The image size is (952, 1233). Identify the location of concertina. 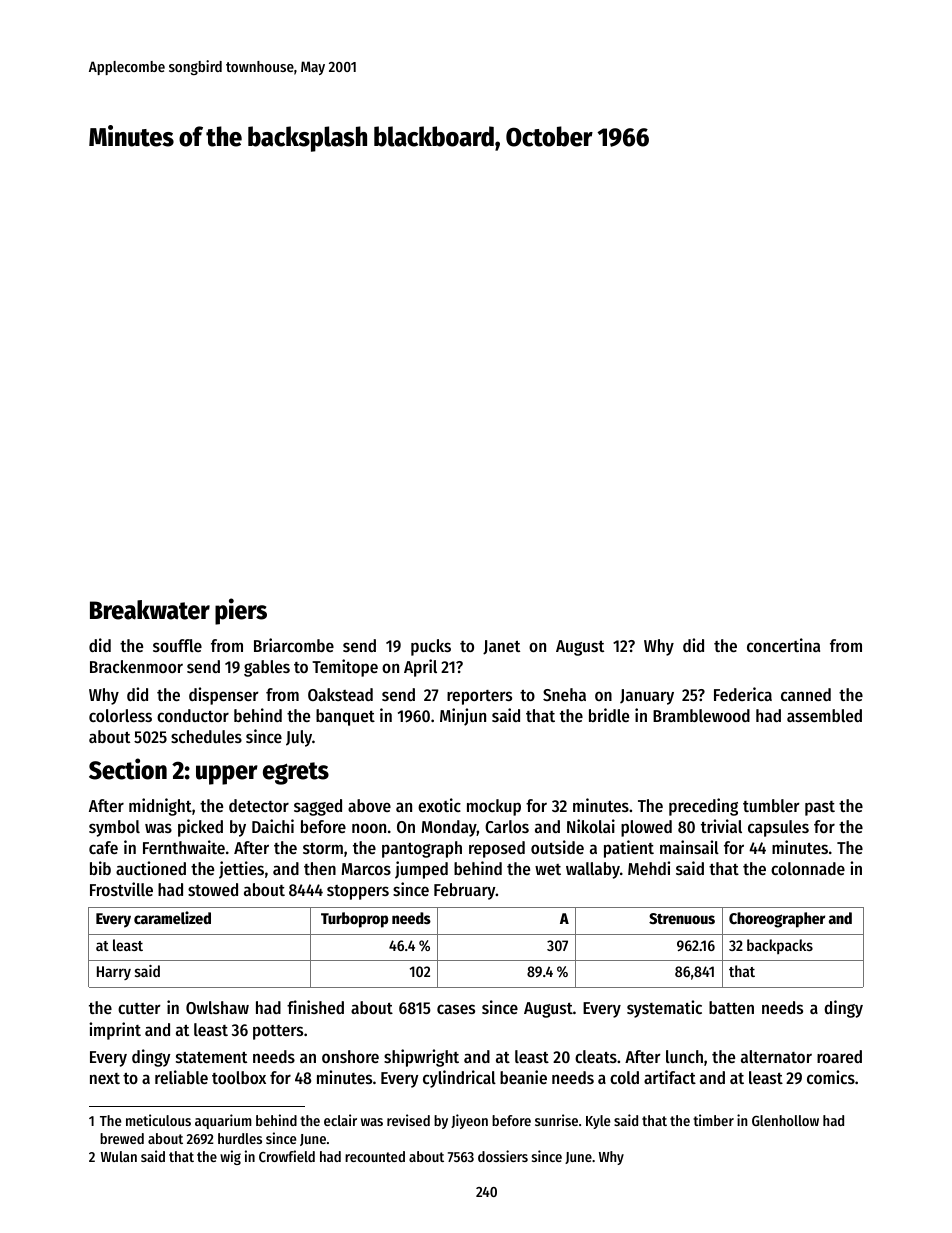
(783, 645).
